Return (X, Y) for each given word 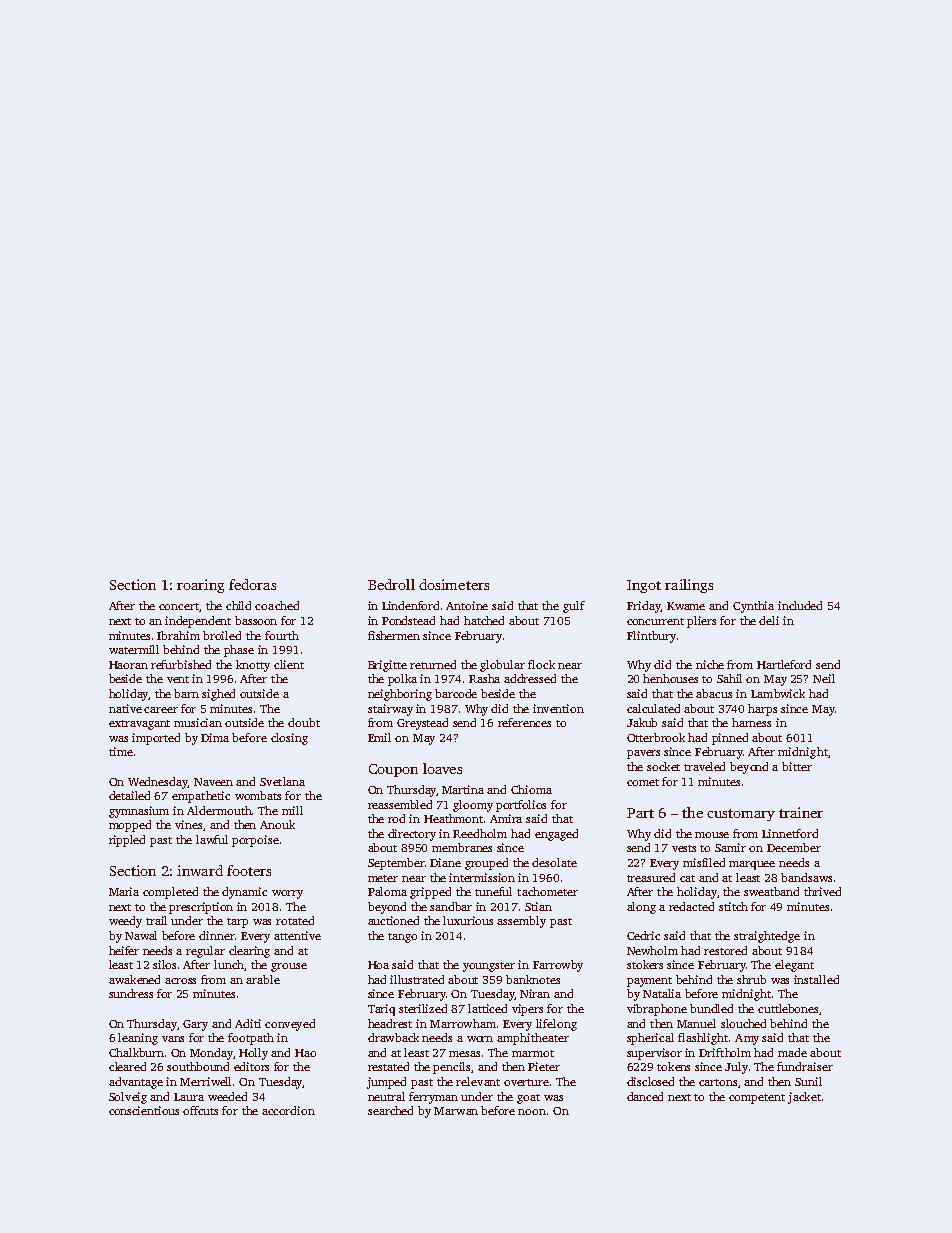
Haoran (128, 665)
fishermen (394, 635)
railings (689, 586)
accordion (288, 1110)
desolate (554, 862)
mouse (712, 835)
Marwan (456, 1111)
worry (287, 894)
